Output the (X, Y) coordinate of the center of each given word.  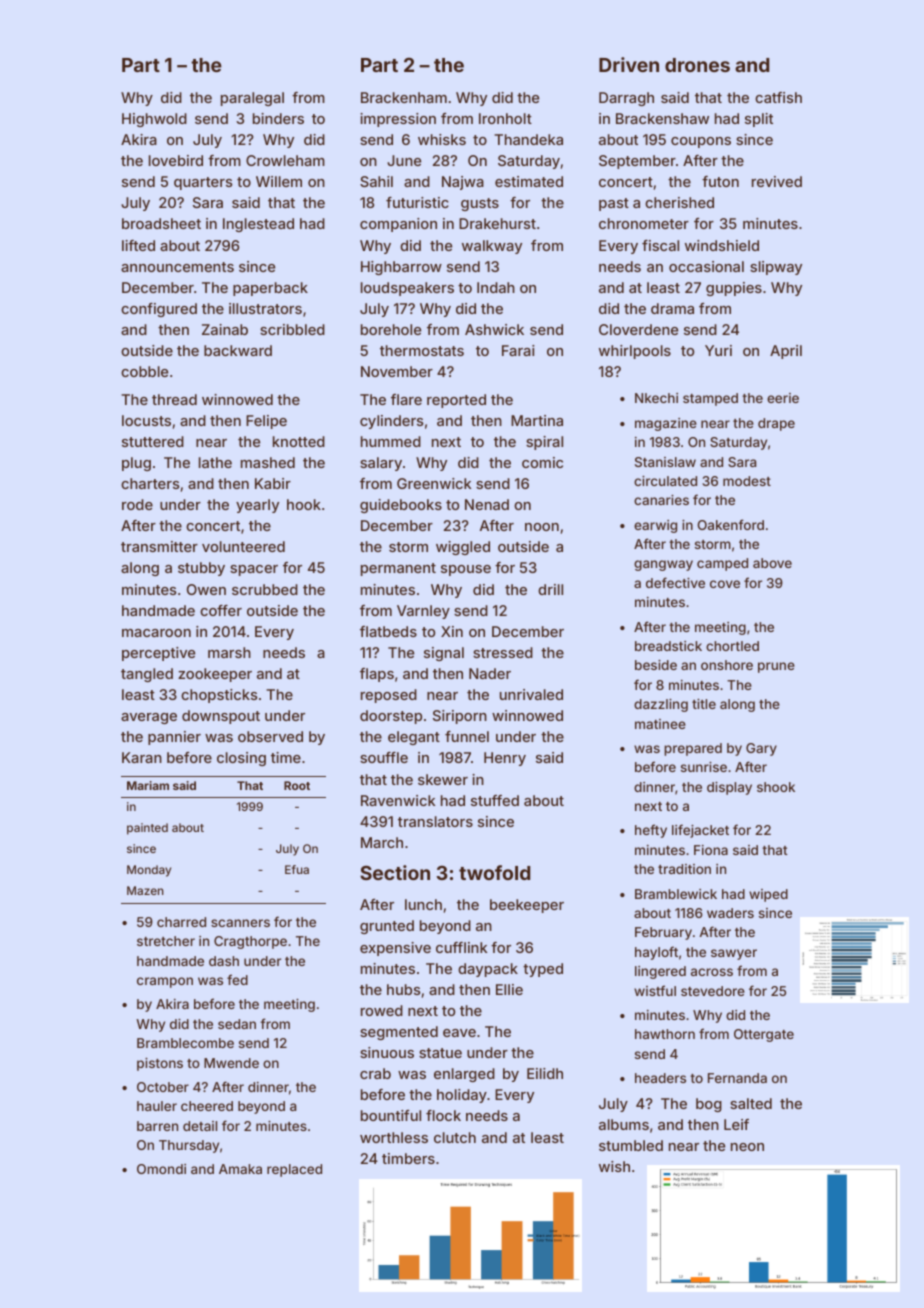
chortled (732, 646)
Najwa (463, 183)
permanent (398, 569)
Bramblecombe (185, 1043)
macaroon (156, 633)
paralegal (252, 99)
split (759, 120)
